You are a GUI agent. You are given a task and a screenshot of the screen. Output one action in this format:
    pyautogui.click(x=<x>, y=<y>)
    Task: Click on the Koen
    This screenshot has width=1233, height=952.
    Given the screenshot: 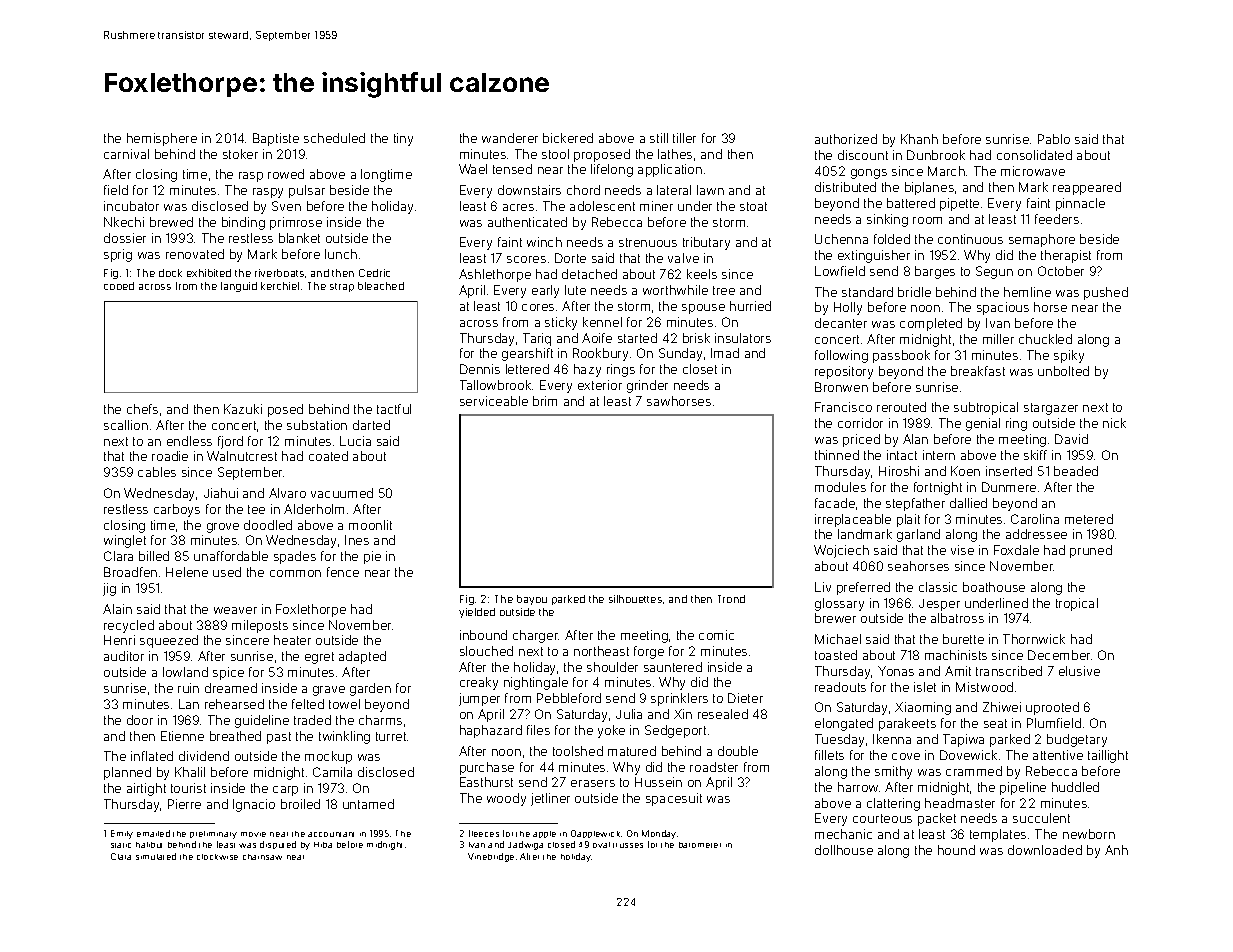 What is the action you would take?
    pyautogui.click(x=965, y=471)
